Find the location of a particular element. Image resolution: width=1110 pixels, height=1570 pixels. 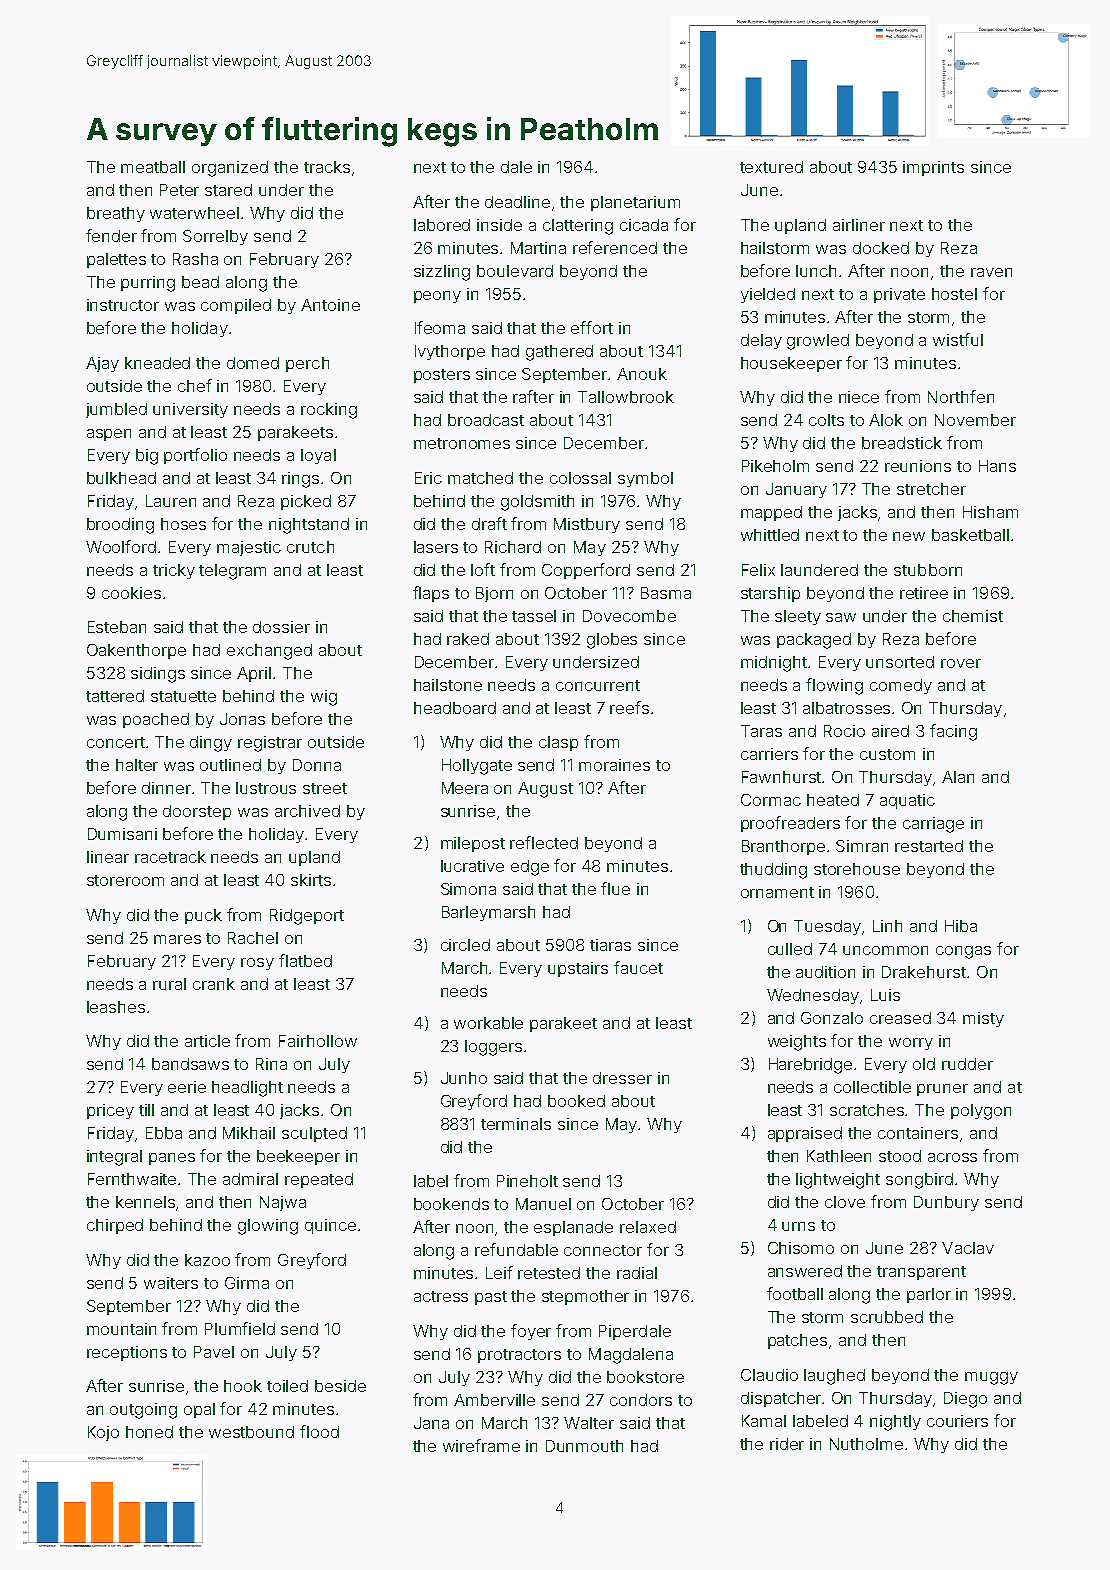

meatball is located at coordinates (153, 167).
